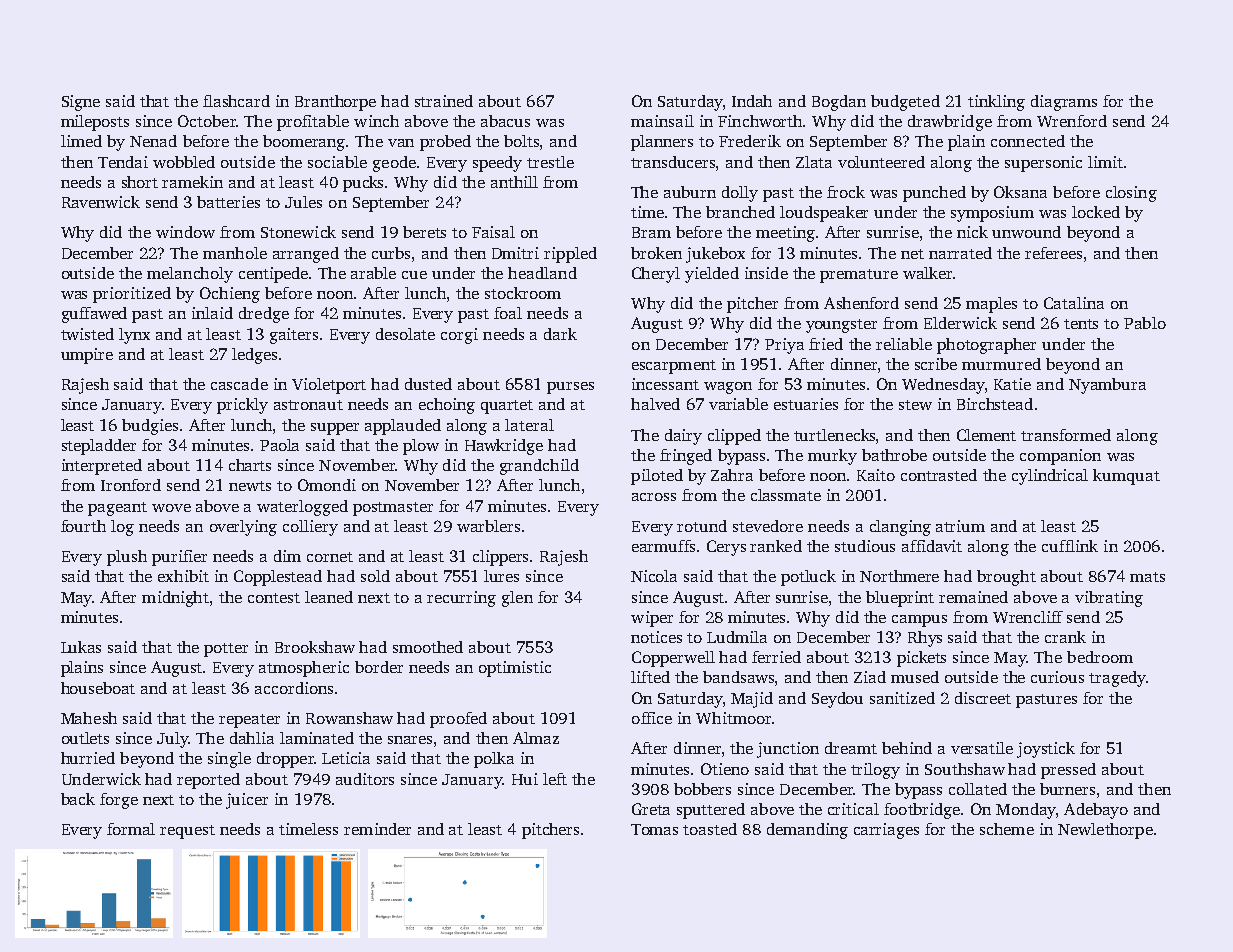  Describe the element at coordinates (187, 832) in the screenshot. I see `request` at that location.
